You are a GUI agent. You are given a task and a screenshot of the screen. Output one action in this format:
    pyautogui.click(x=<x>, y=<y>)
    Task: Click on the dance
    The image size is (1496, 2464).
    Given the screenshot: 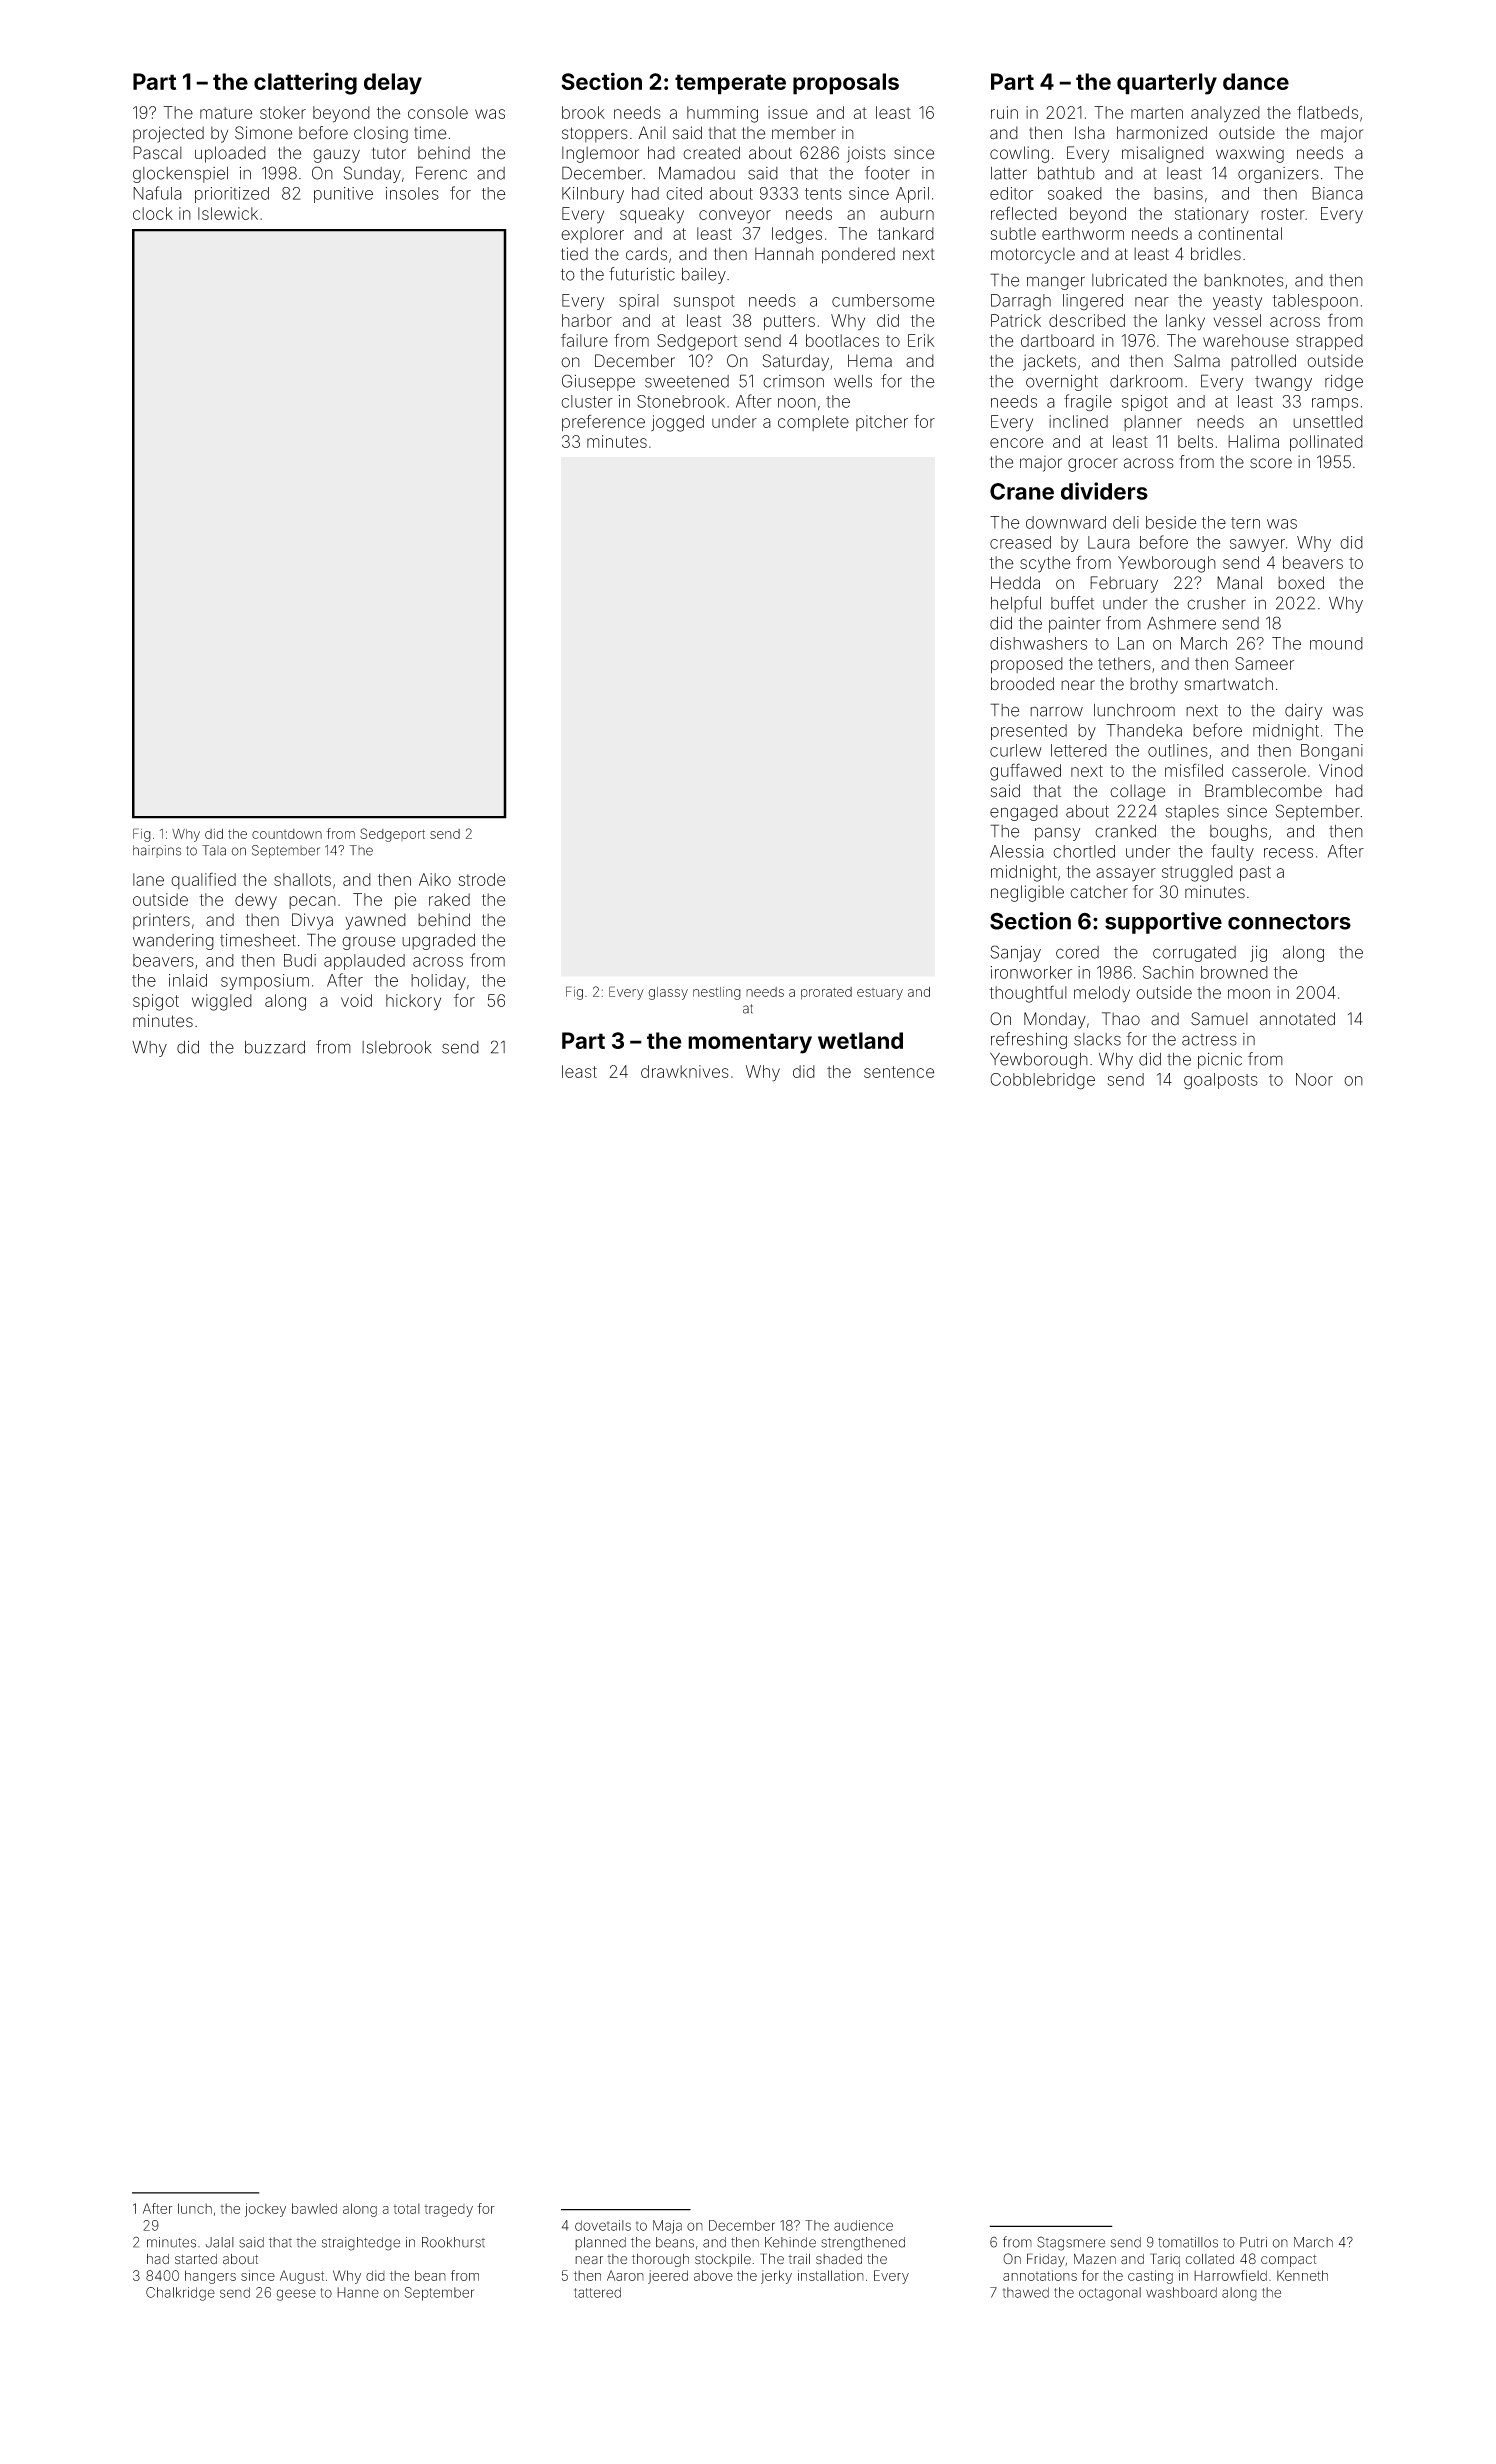 What is the action you would take?
    pyautogui.click(x=1256, y=81)
